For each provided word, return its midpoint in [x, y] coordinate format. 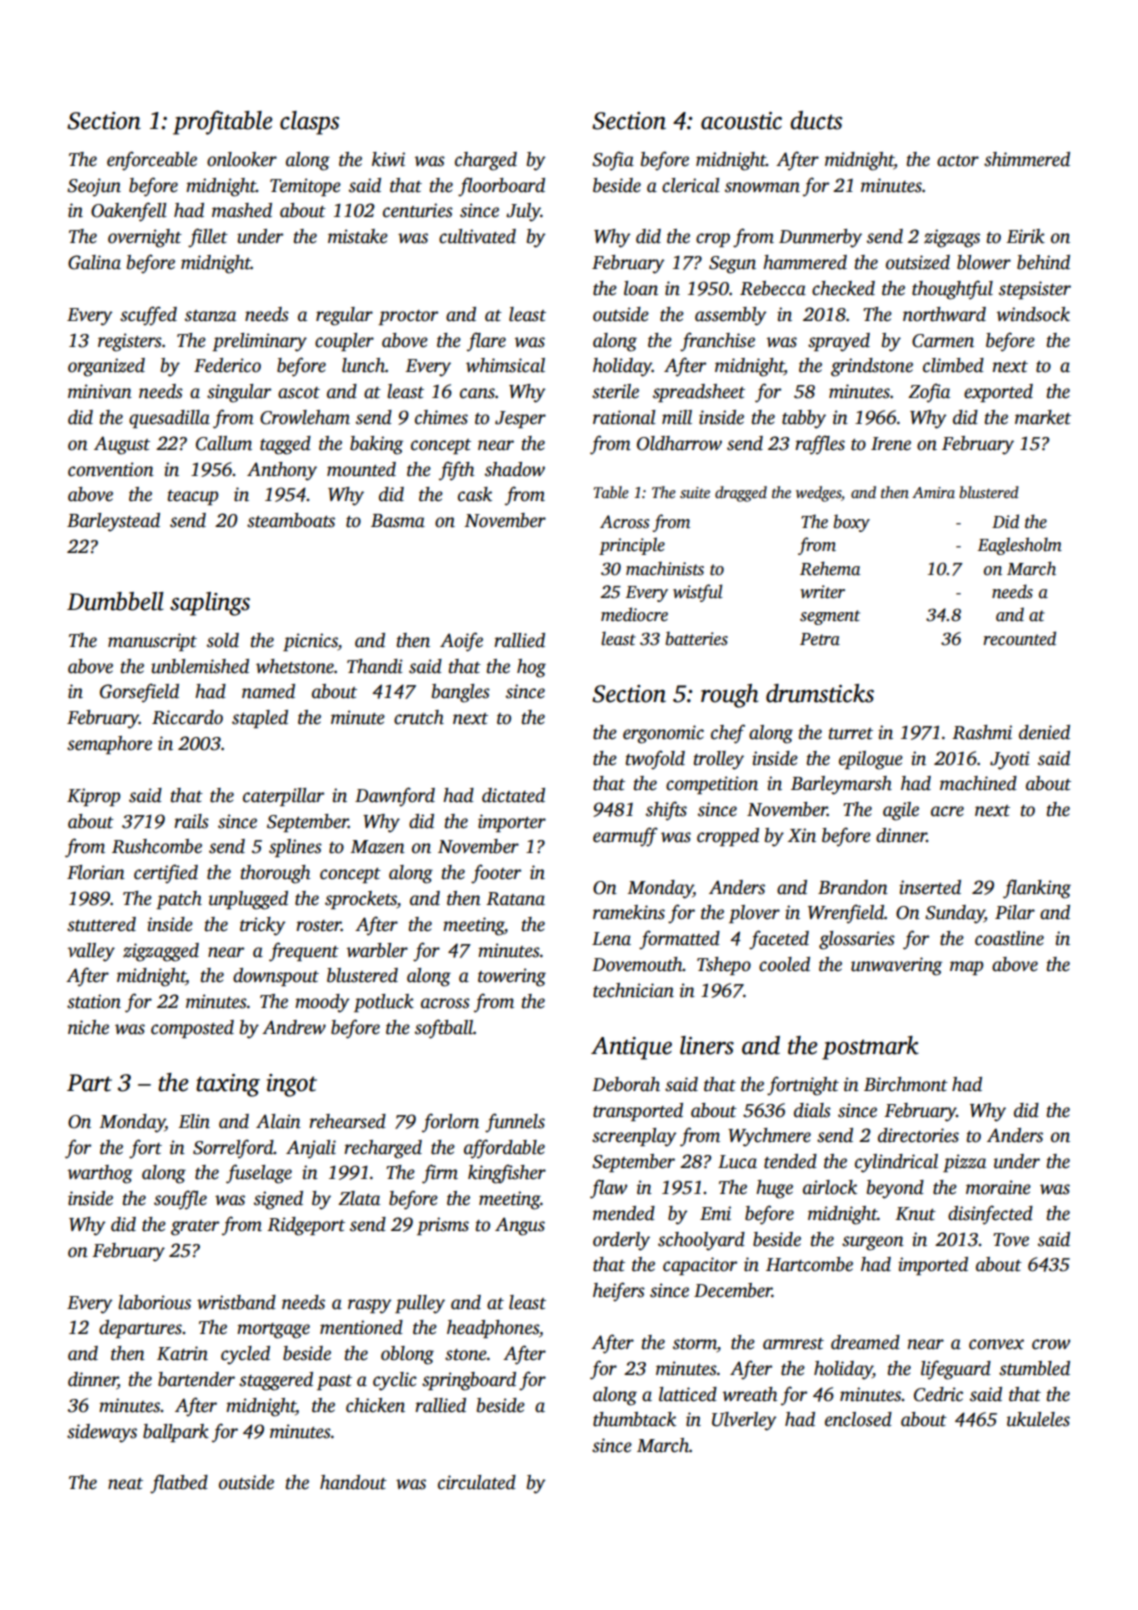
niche [88, 1027]
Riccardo [187, 717]
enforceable [152, 161]
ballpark [176, 1433]
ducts [816, 120]
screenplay [634, 1137]
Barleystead [113, 522]
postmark [870, 1048]
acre [947, 811]
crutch [419, 717]
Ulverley [744, 1421]
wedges [818, 494]
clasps [309, 123]
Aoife [461, 642]
